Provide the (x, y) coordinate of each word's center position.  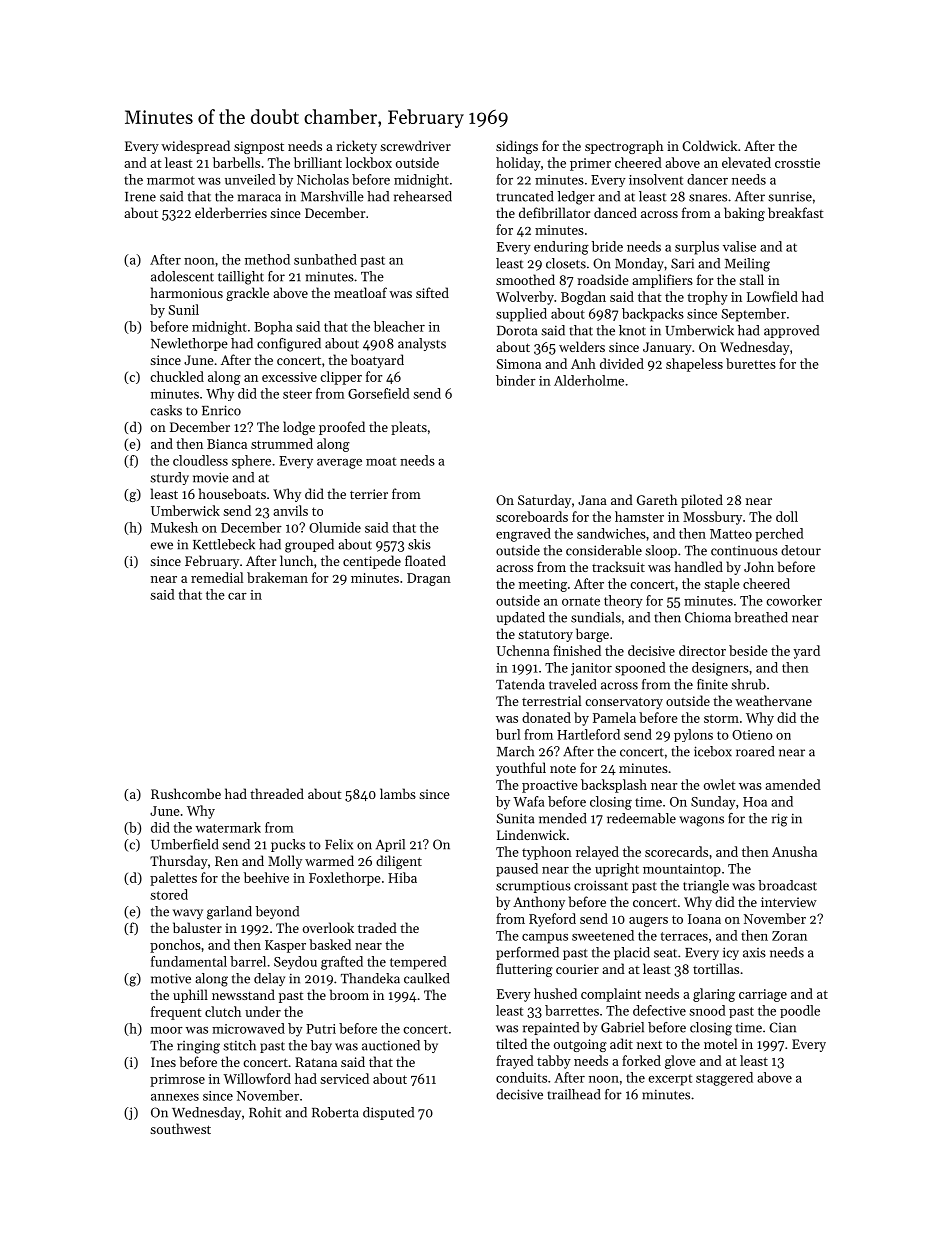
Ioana (704, 919)
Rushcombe (186, 793)
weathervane (773, 700)
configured (289, 345)
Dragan (429, 579)
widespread (195, 147)
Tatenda (520, 684)
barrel (248, 961)
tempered (418, 963)
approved (791, 331)
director (702, 650)
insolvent (656, 179)
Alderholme (589, 380)
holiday (518, 164)
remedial (217, 577)
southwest (180, 1128)
